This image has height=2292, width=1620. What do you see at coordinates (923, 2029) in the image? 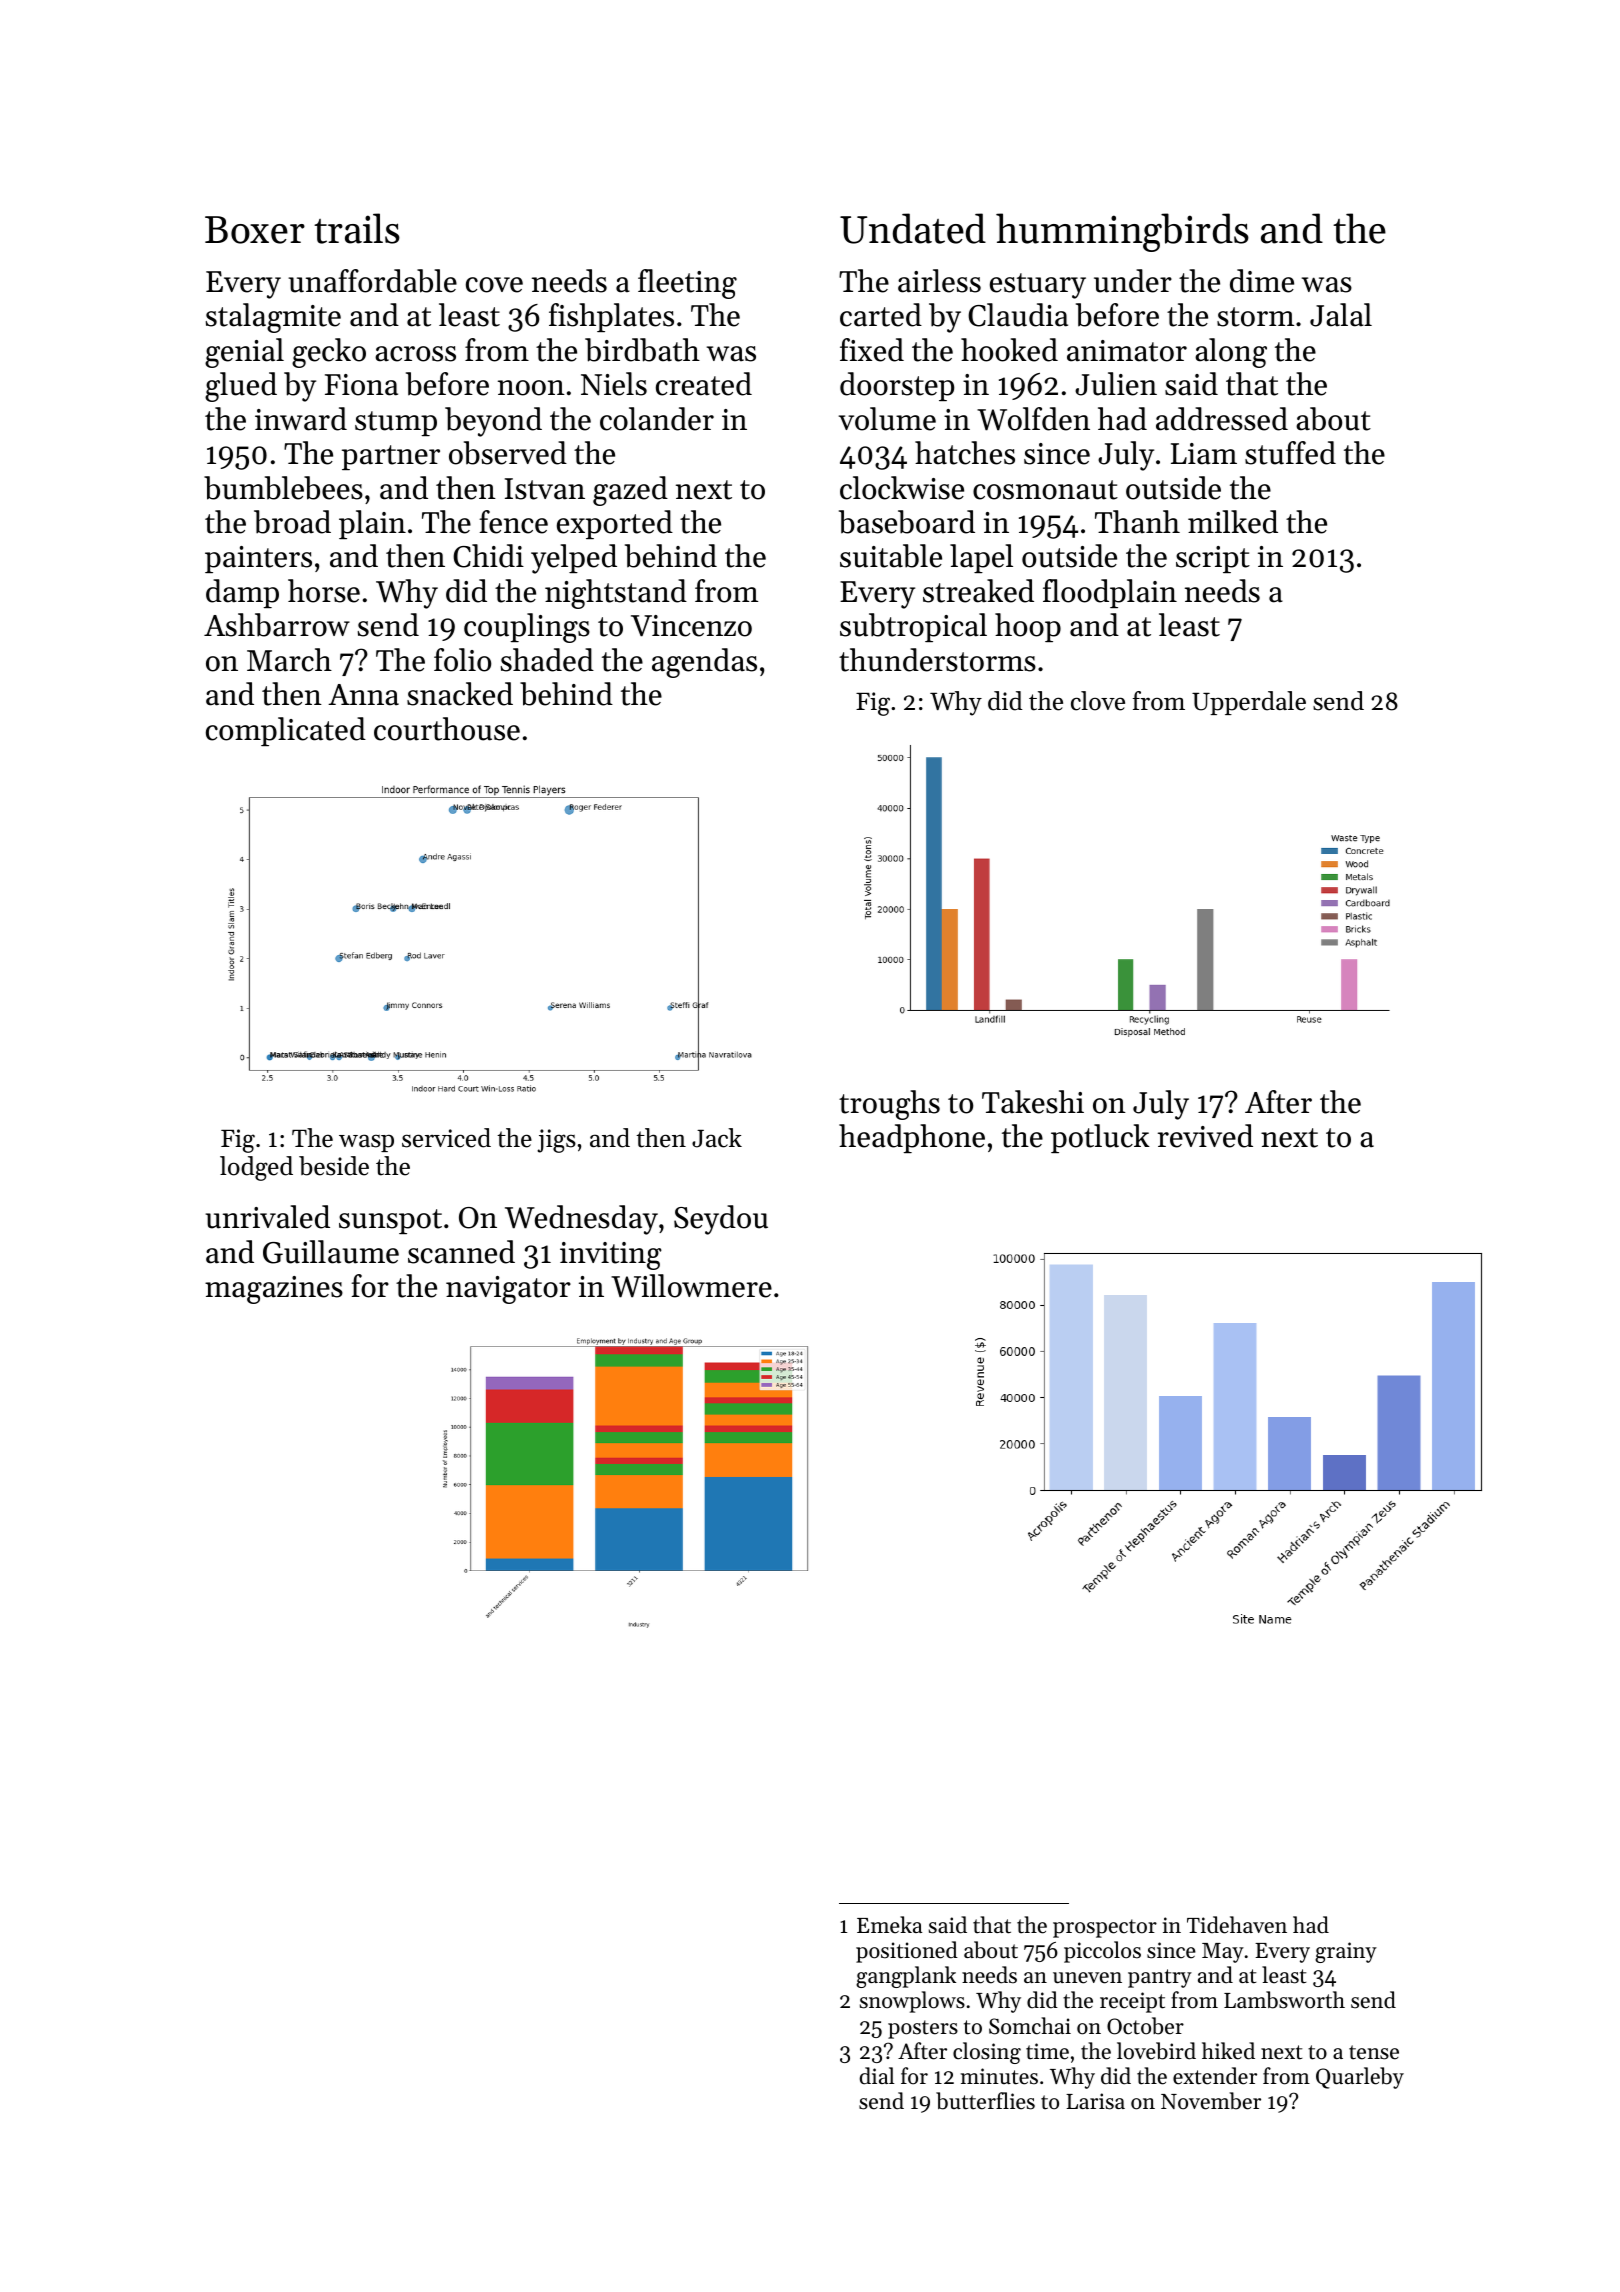
I see `posters` at bounding box center [923, 2029].
